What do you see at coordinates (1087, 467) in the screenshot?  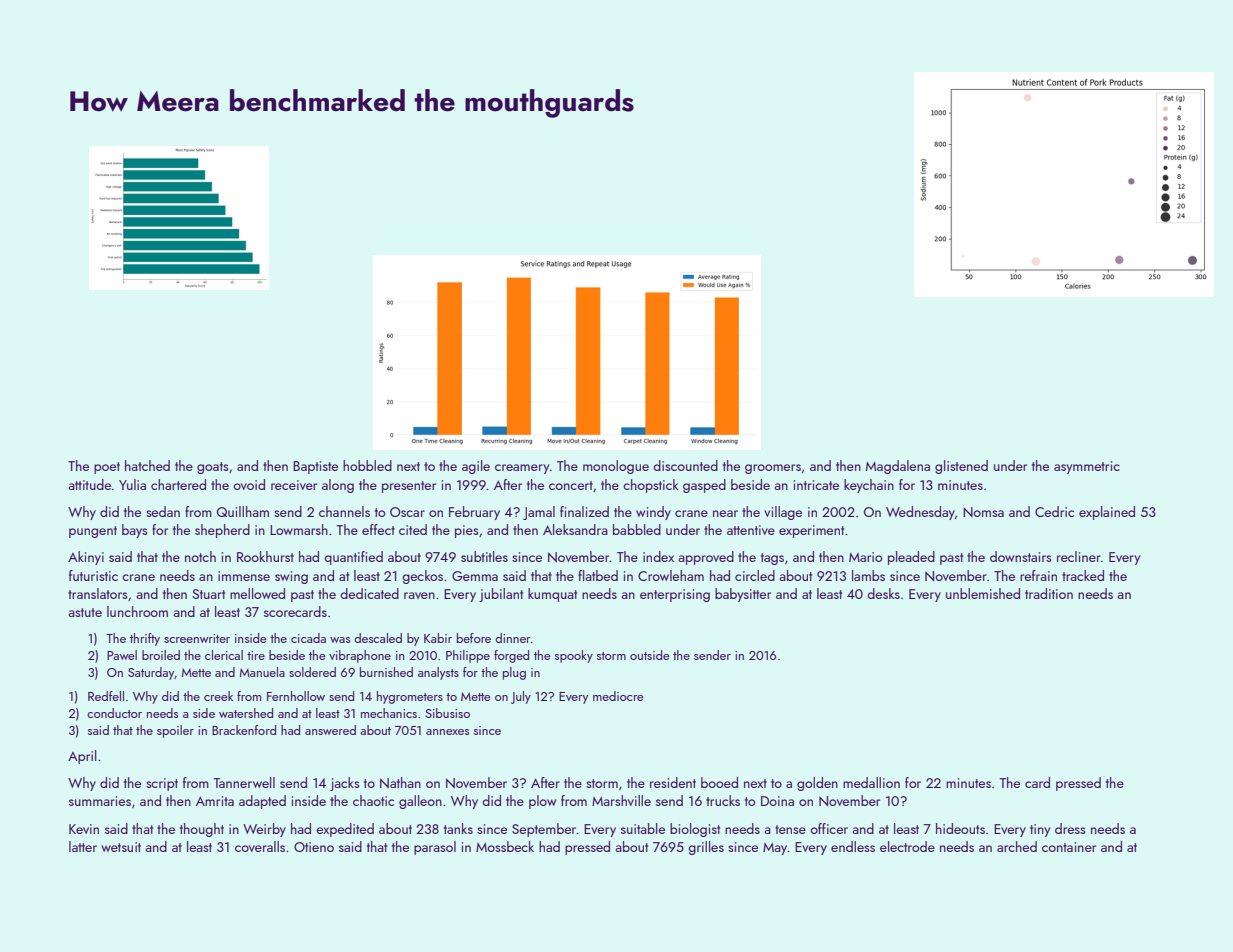 I see `asymmetric` at bounding box center [1087, 467].
